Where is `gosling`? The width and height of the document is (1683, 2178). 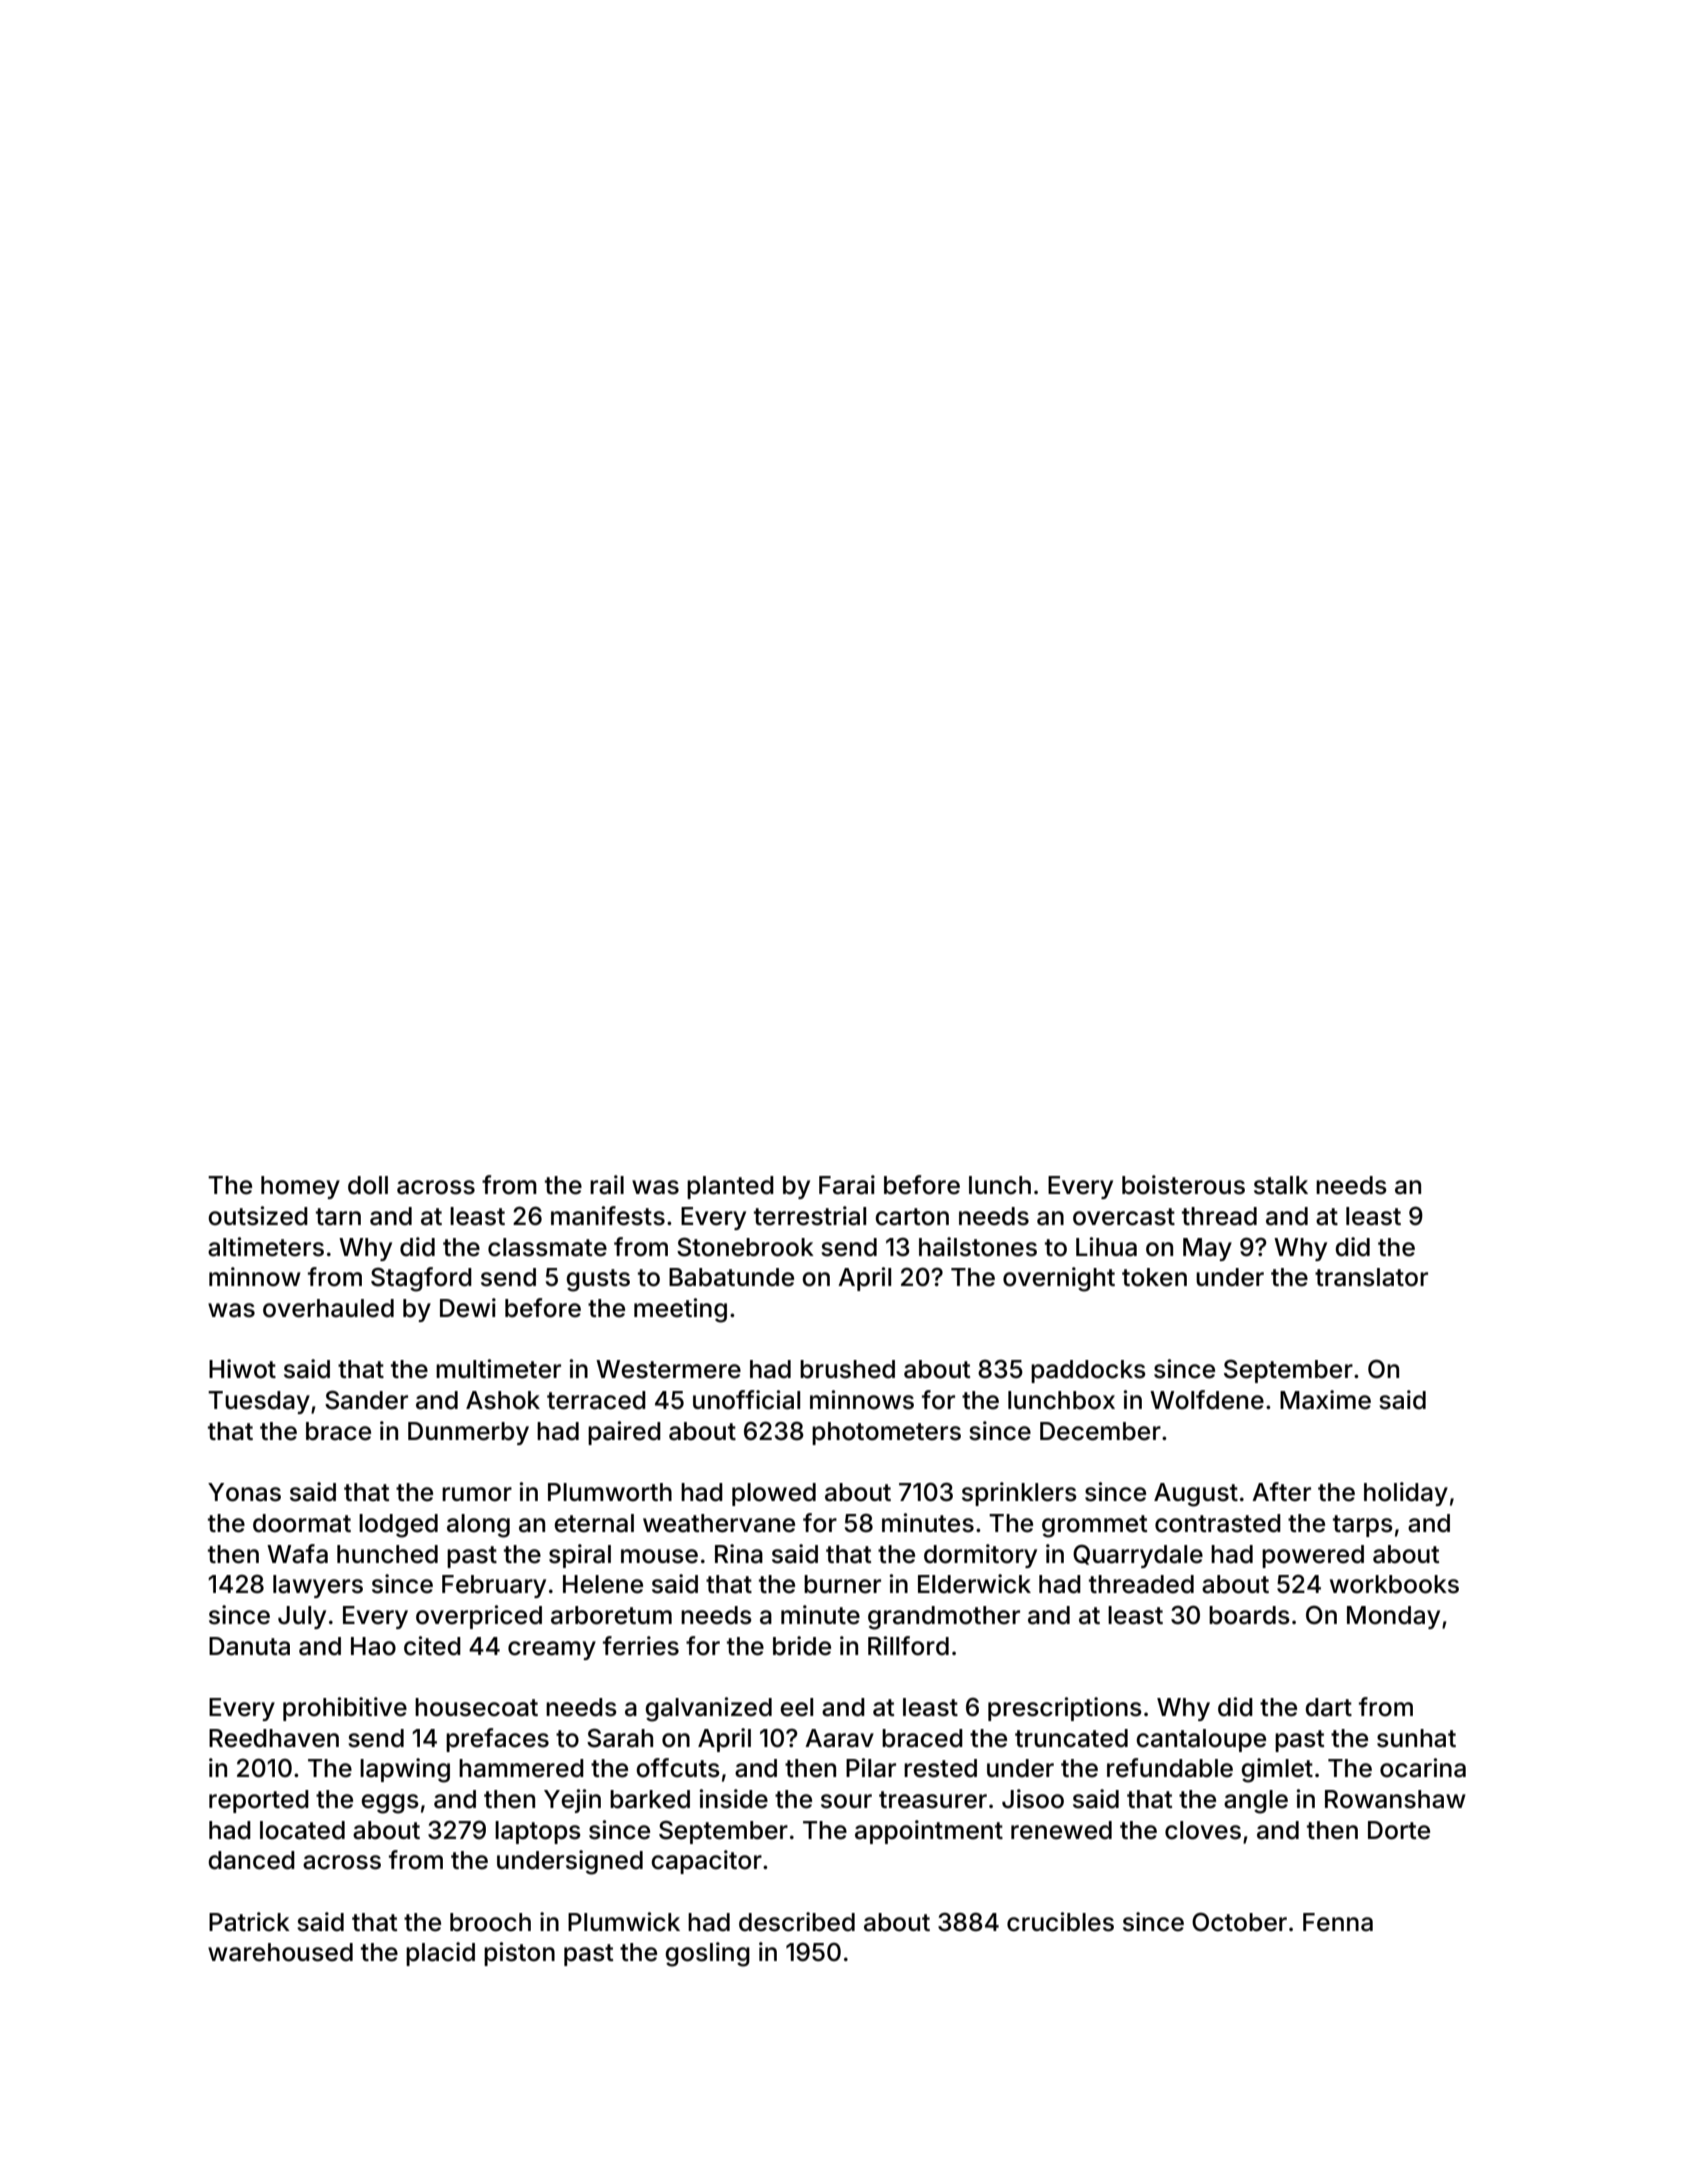
gosling is located at coordinates (707, 1954).
